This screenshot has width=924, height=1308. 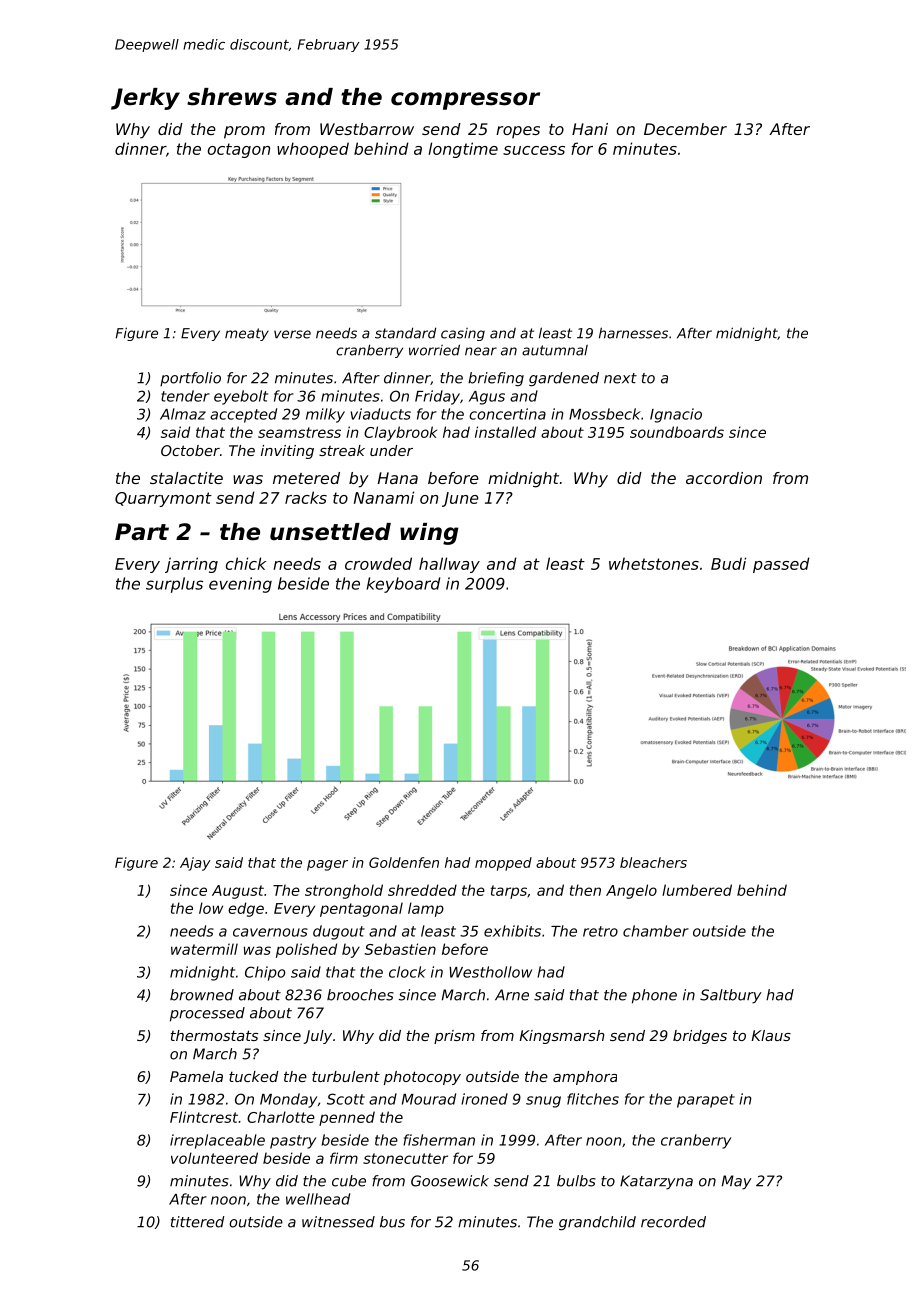 What do you see at coordinates (463, 334) in the screenshot?
I see `casing` at bounding box center [463, 334].
